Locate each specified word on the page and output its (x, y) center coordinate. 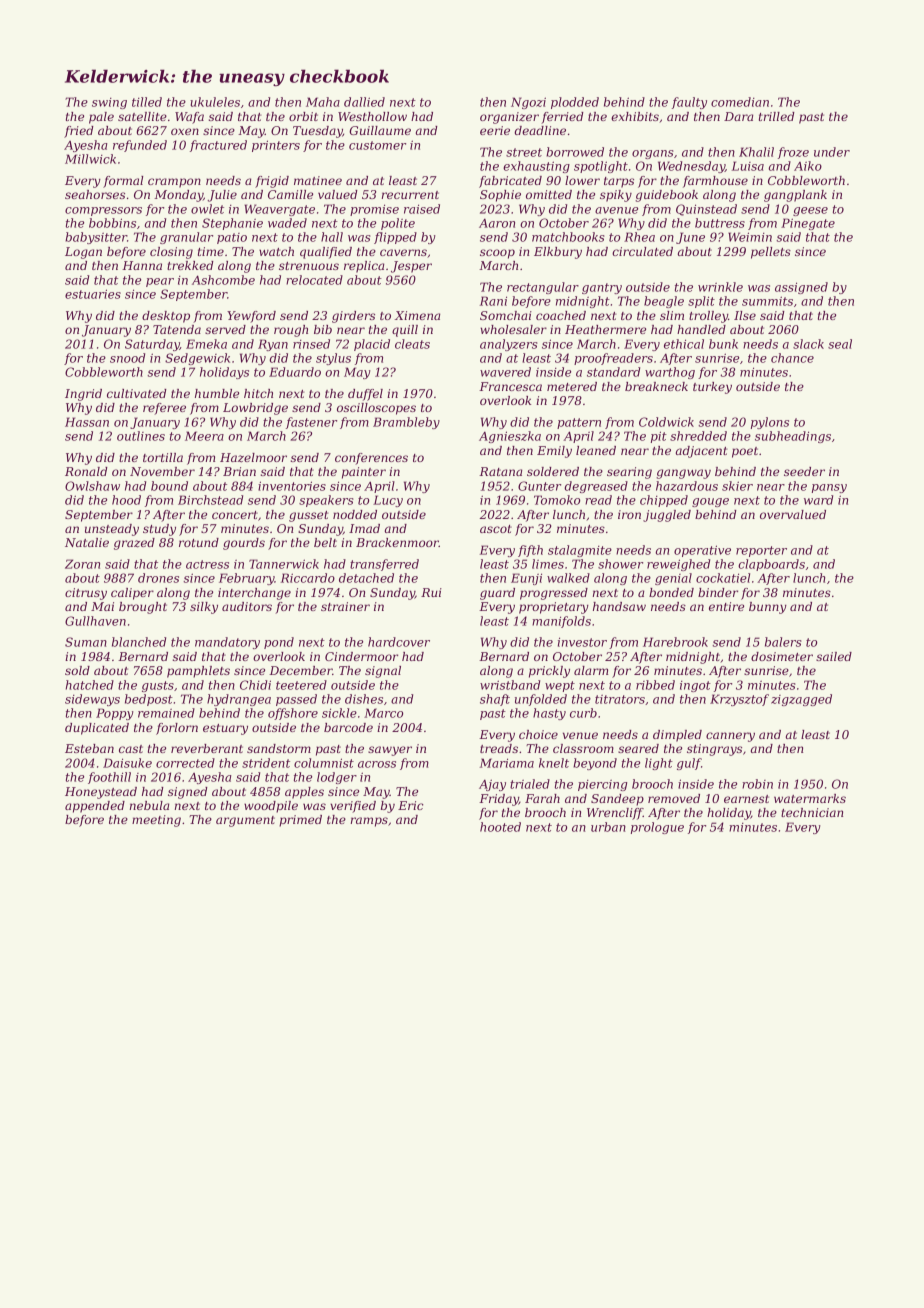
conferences (371, 459)
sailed (834, 656)
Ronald (86, 471)
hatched (90, 685)
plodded (575, 103)
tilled (147, 102)
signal (383, 672)
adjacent (701, 452)
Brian (239, 471)
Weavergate (279, 210)
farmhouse (715, 182)
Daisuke (127, 763)
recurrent (410, 195)
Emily (554, 452)
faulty (689, 103)
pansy (829, 488)
